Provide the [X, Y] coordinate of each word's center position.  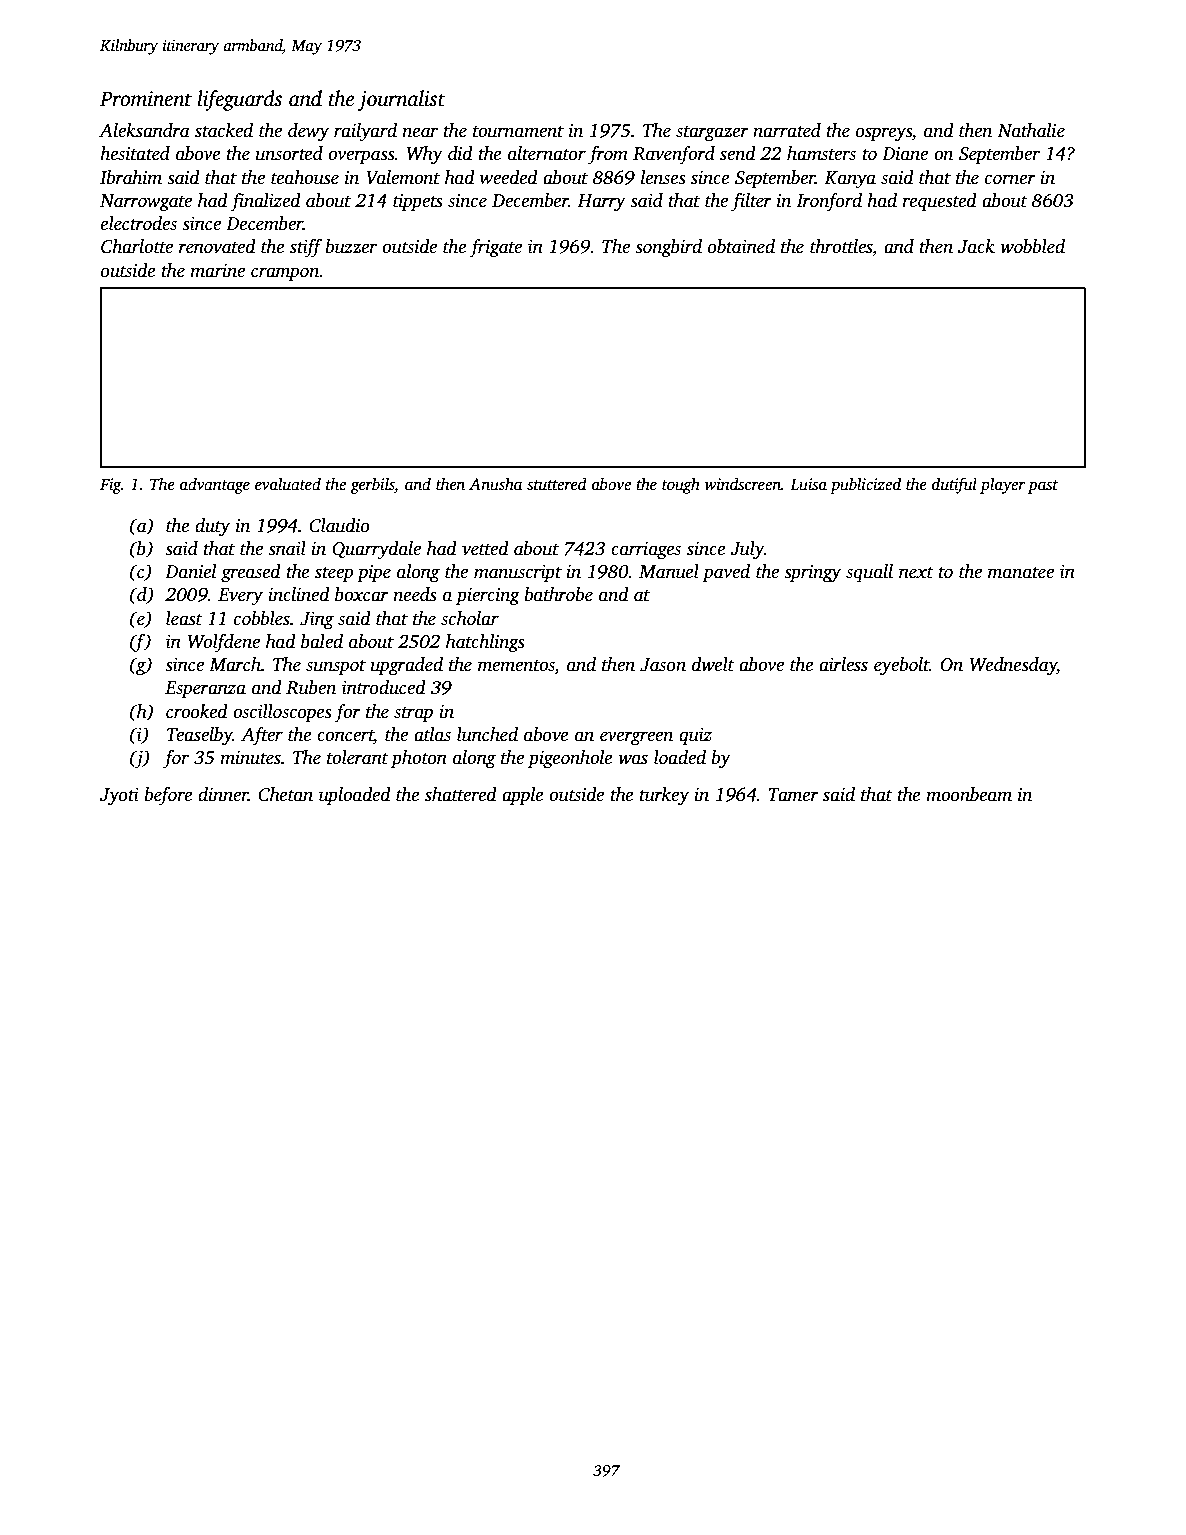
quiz [695, 736]
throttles [841, 247]
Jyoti [119, 797]
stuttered [557, 484]
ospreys [884, 134]
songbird [668, 248]
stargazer [712, 134]
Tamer [793, 795]
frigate [495, 248]
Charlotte [137, 246]
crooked [197, 711]
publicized [865, 485]
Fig [110, 486]
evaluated [288, 484]
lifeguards [239, 100]
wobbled [1032, 246]
